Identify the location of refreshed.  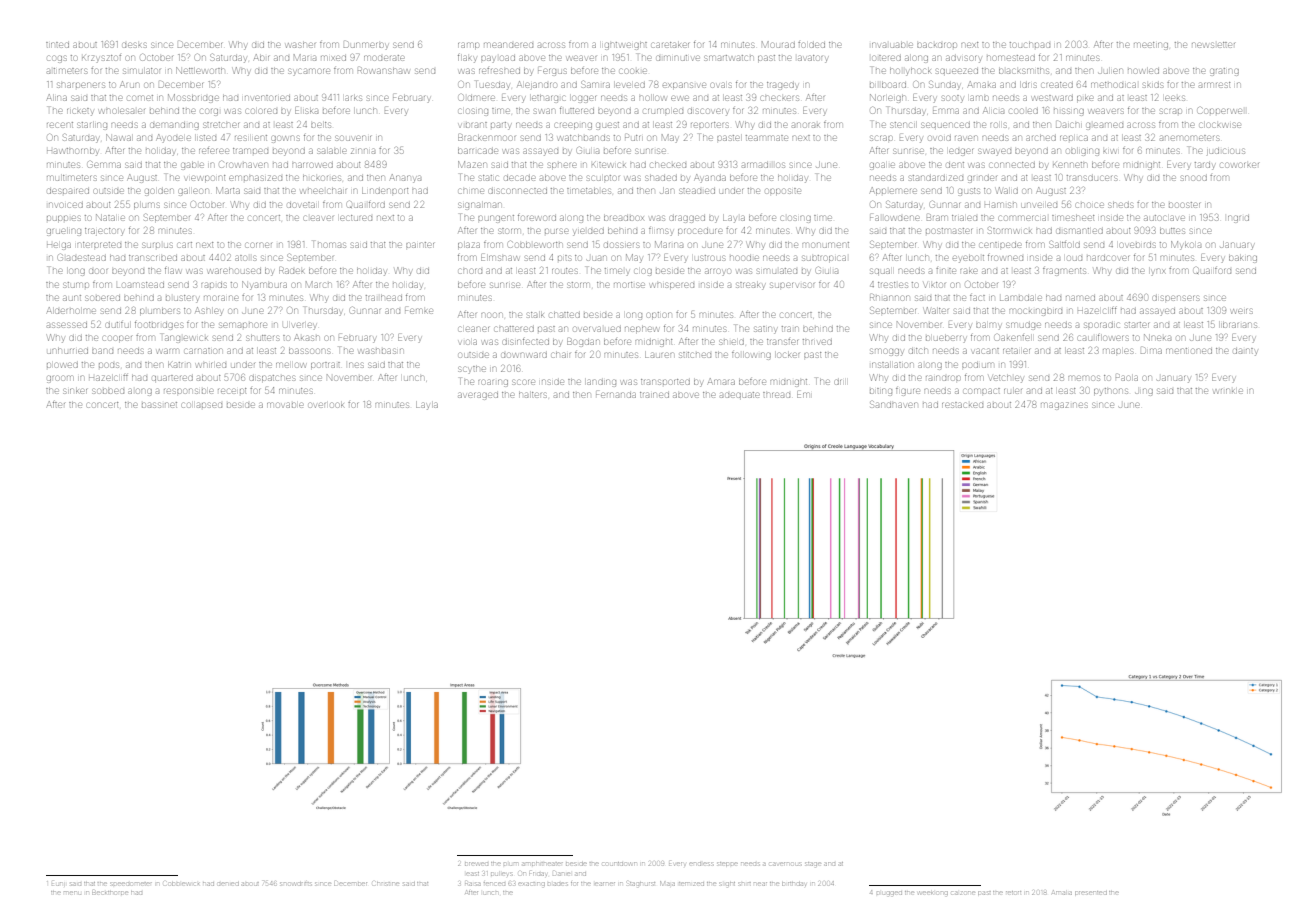
(499, 71).
